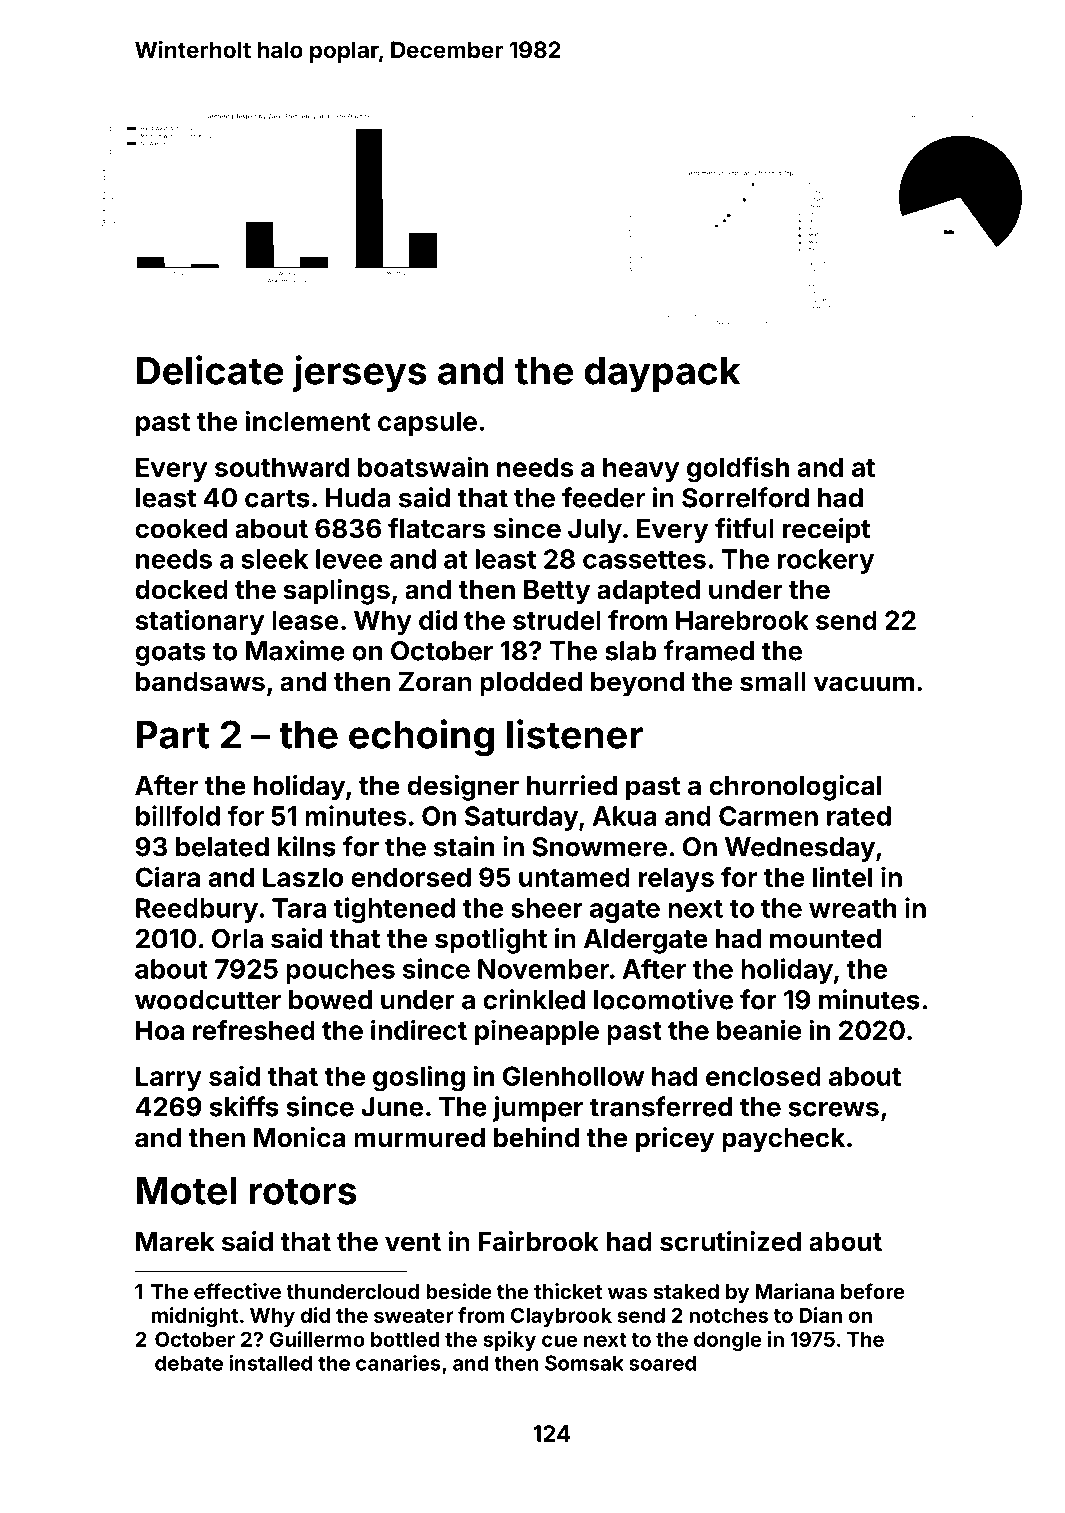 Image resolution: width=1065 pixels, height=1513 pixels. Describe the element at coordinates (584, 1363) in the screenshot. I see `Somsak` at that location.
